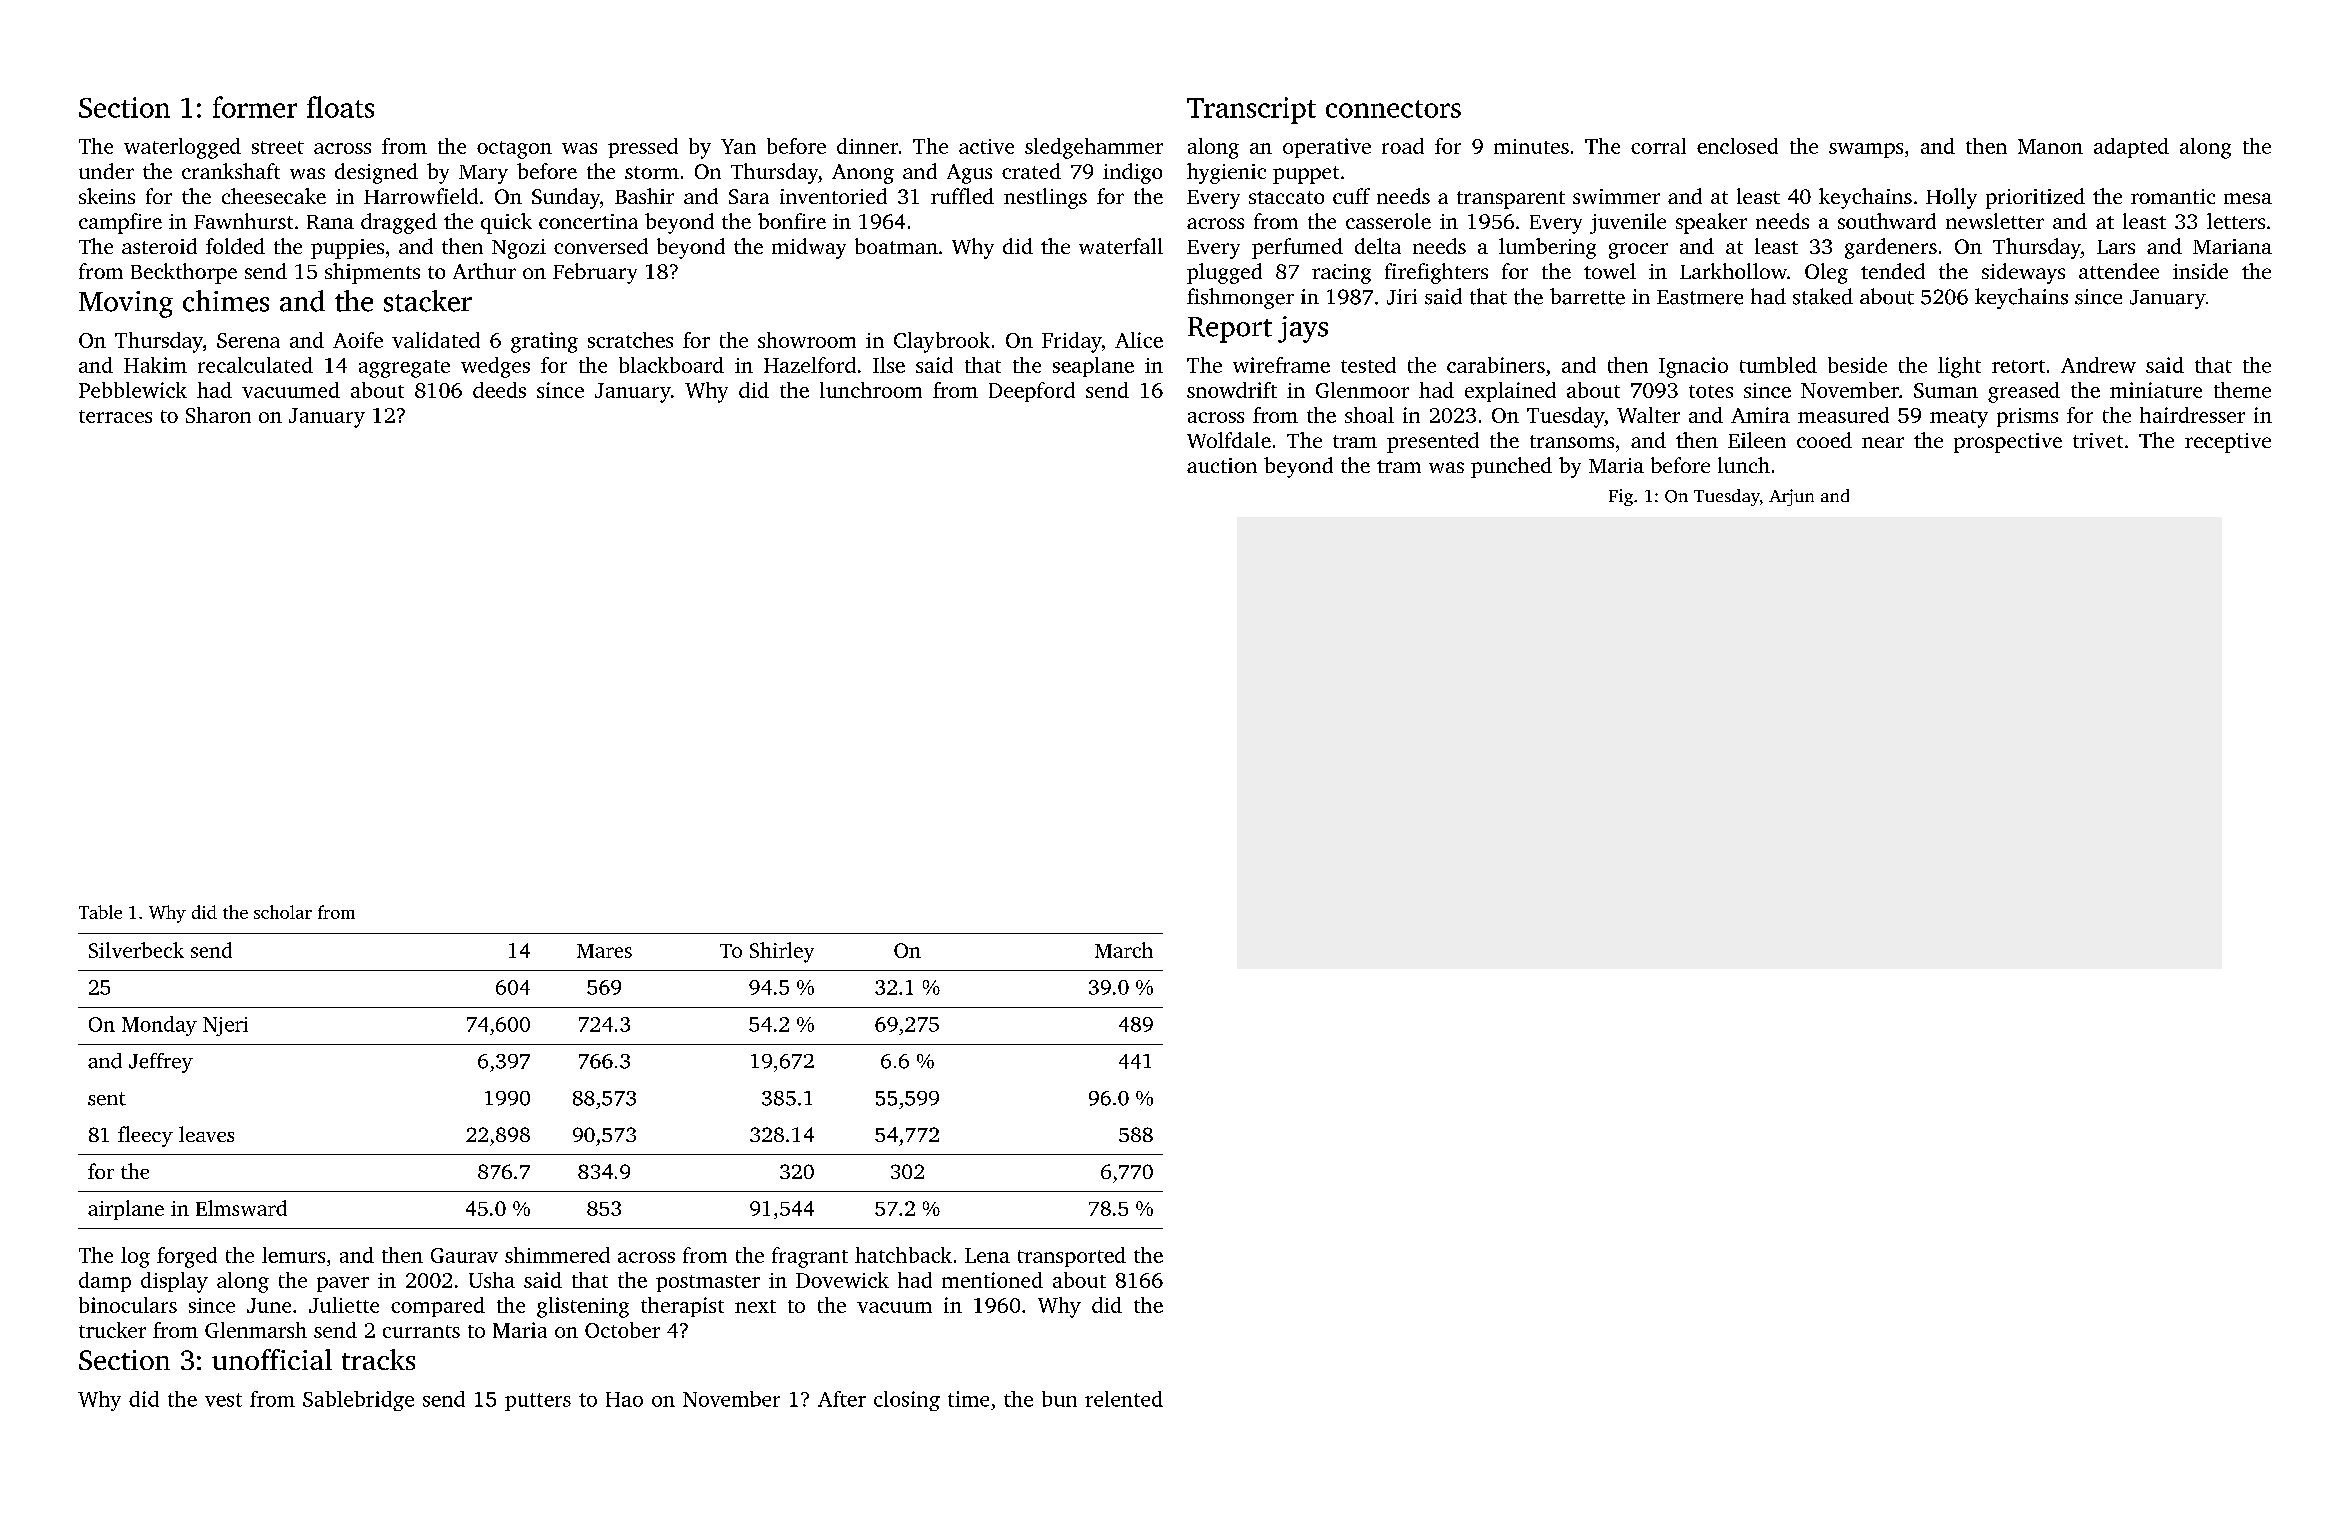 This screenshot has width=2350, height=1520. What do you see at coordinates (643, 148) in the screenshot?
I see `pressed` at bounding box center [643, 148].
